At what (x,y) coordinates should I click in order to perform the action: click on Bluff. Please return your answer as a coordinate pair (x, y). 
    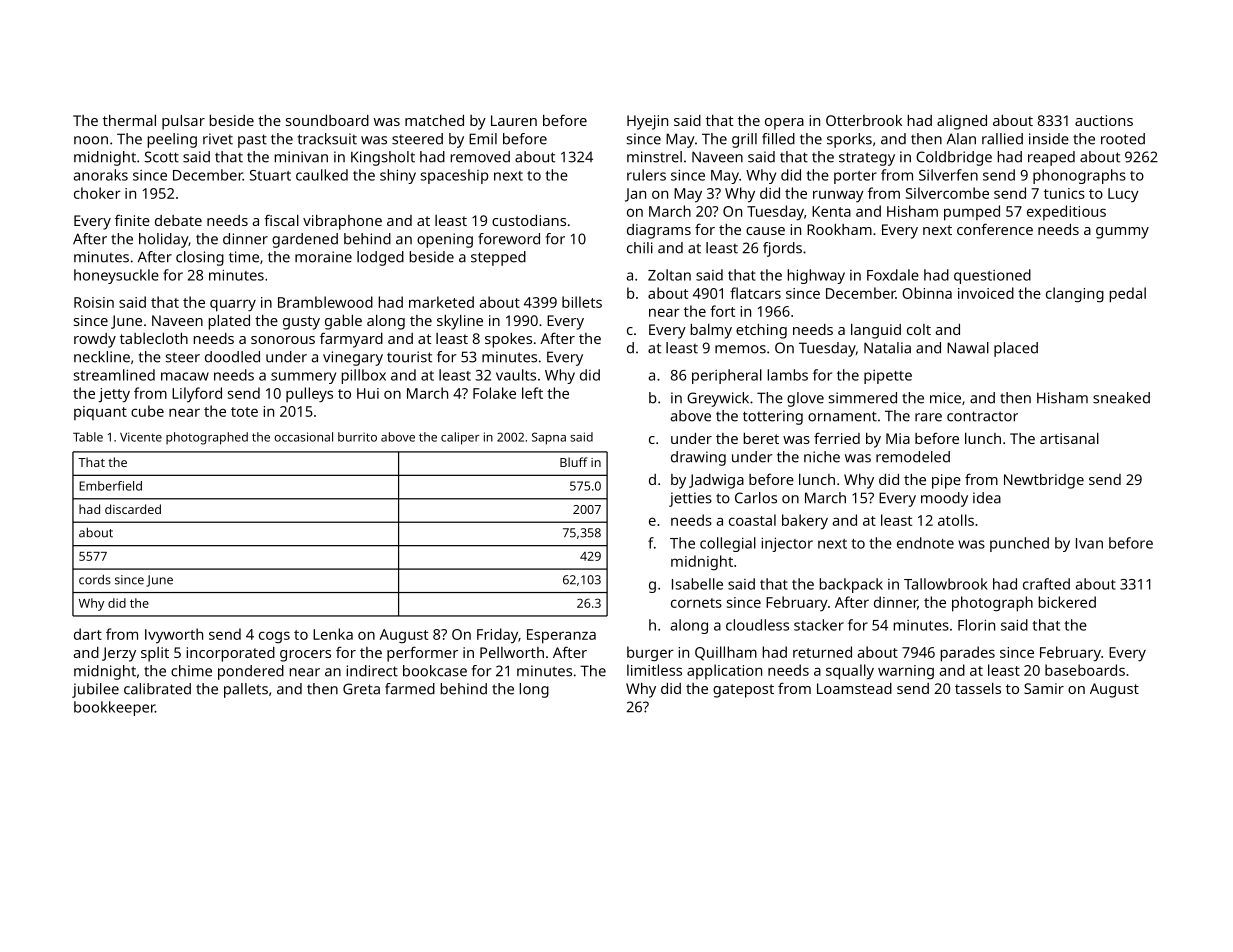
    Looking at the image, I should click on (574, 462).
